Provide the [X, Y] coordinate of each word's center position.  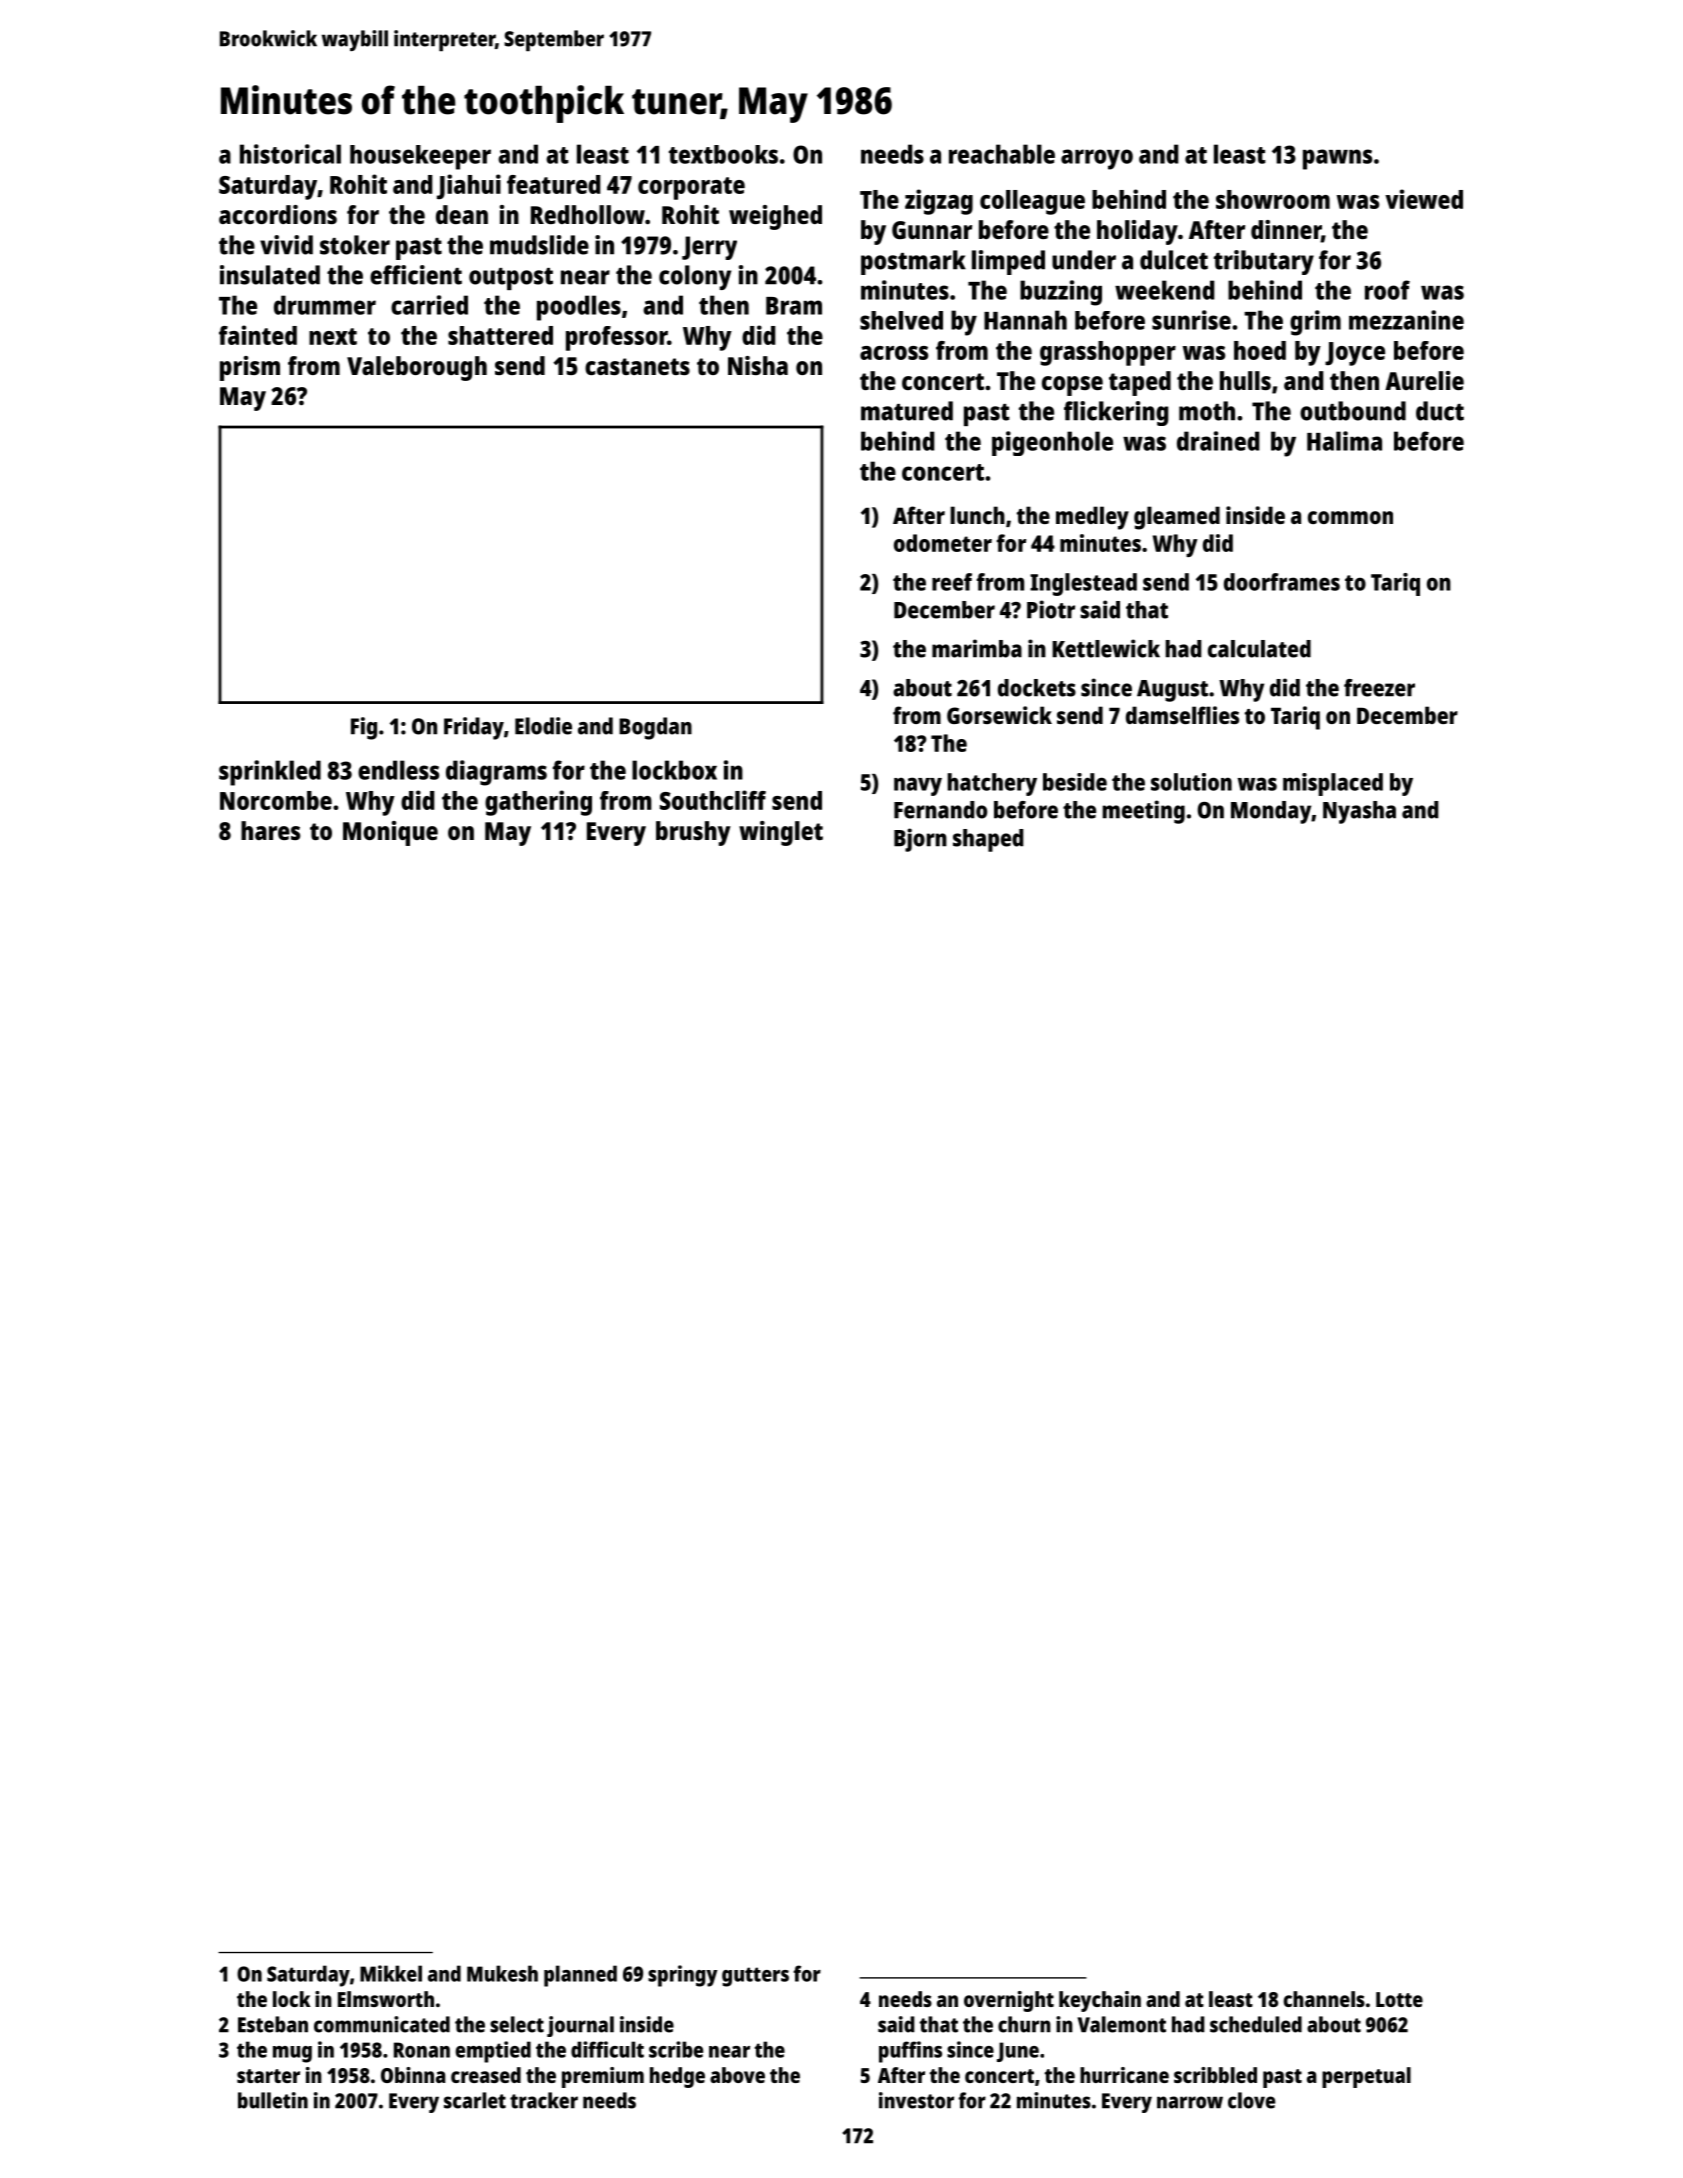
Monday [1271, 812]
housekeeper [420, 157]
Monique [390, 833]
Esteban [273, 2024]
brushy [693, 833]
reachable [1002, 154]
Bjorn [920, 840]
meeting [1143, 812]
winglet [781, 833]
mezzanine [1406, 320]
